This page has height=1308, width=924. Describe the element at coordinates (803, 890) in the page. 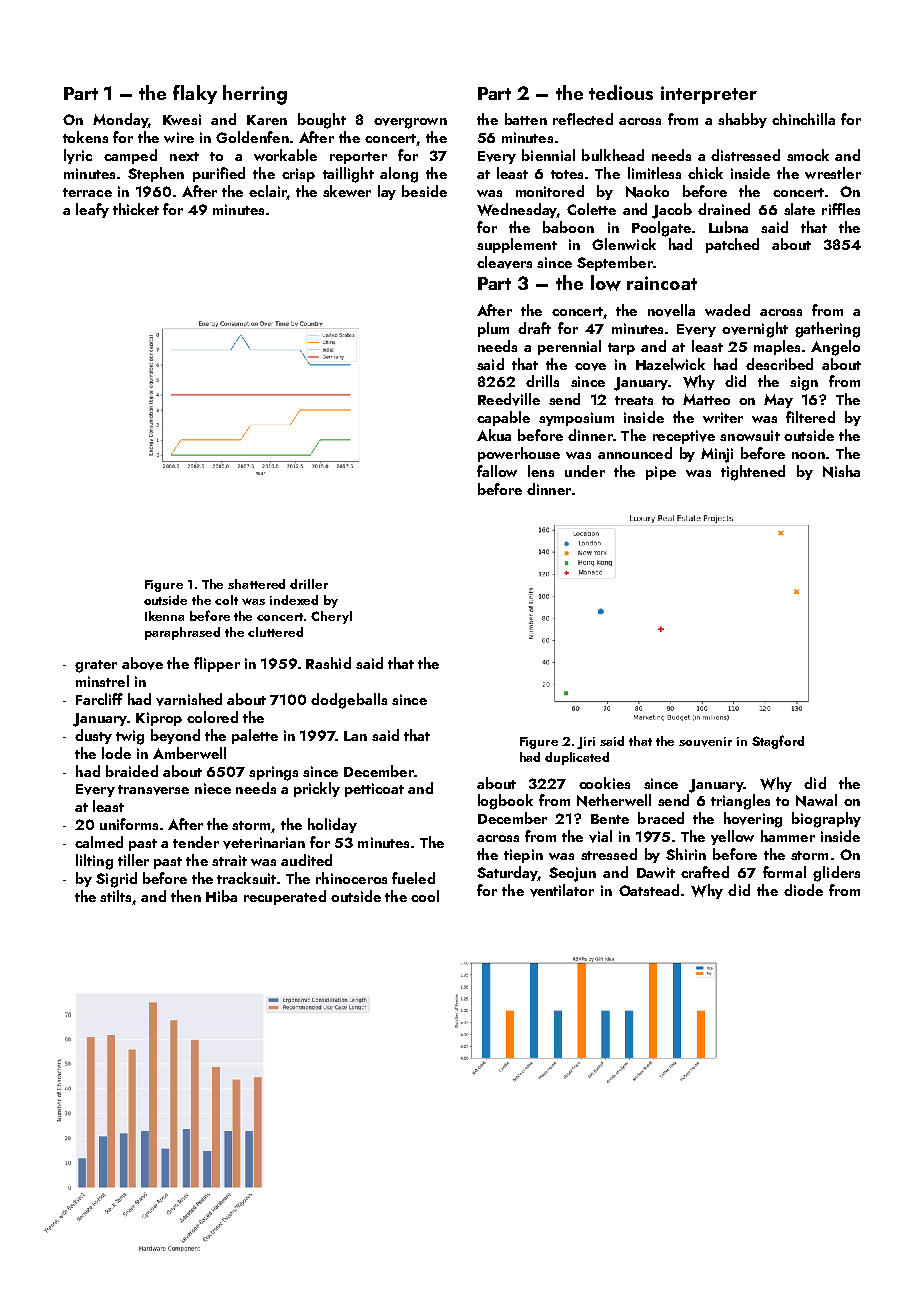

I see `diode` at that location.
